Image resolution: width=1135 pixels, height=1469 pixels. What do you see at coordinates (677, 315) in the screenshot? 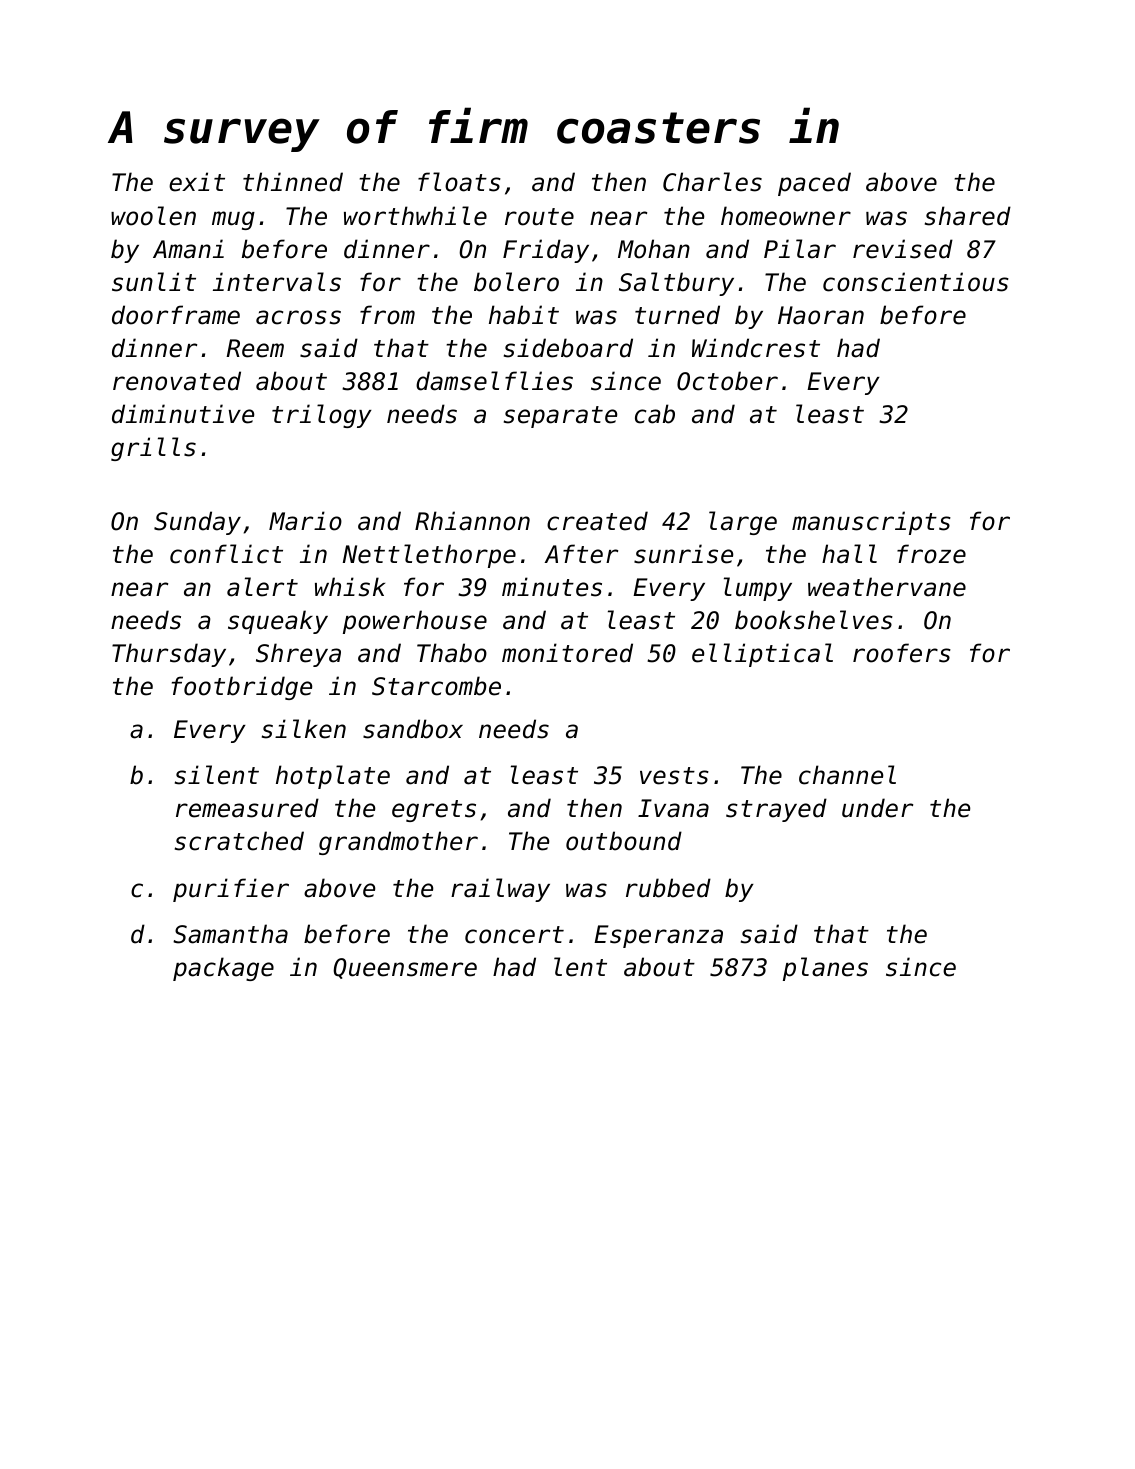
I see `turned` at bounding box center [677, 315].
